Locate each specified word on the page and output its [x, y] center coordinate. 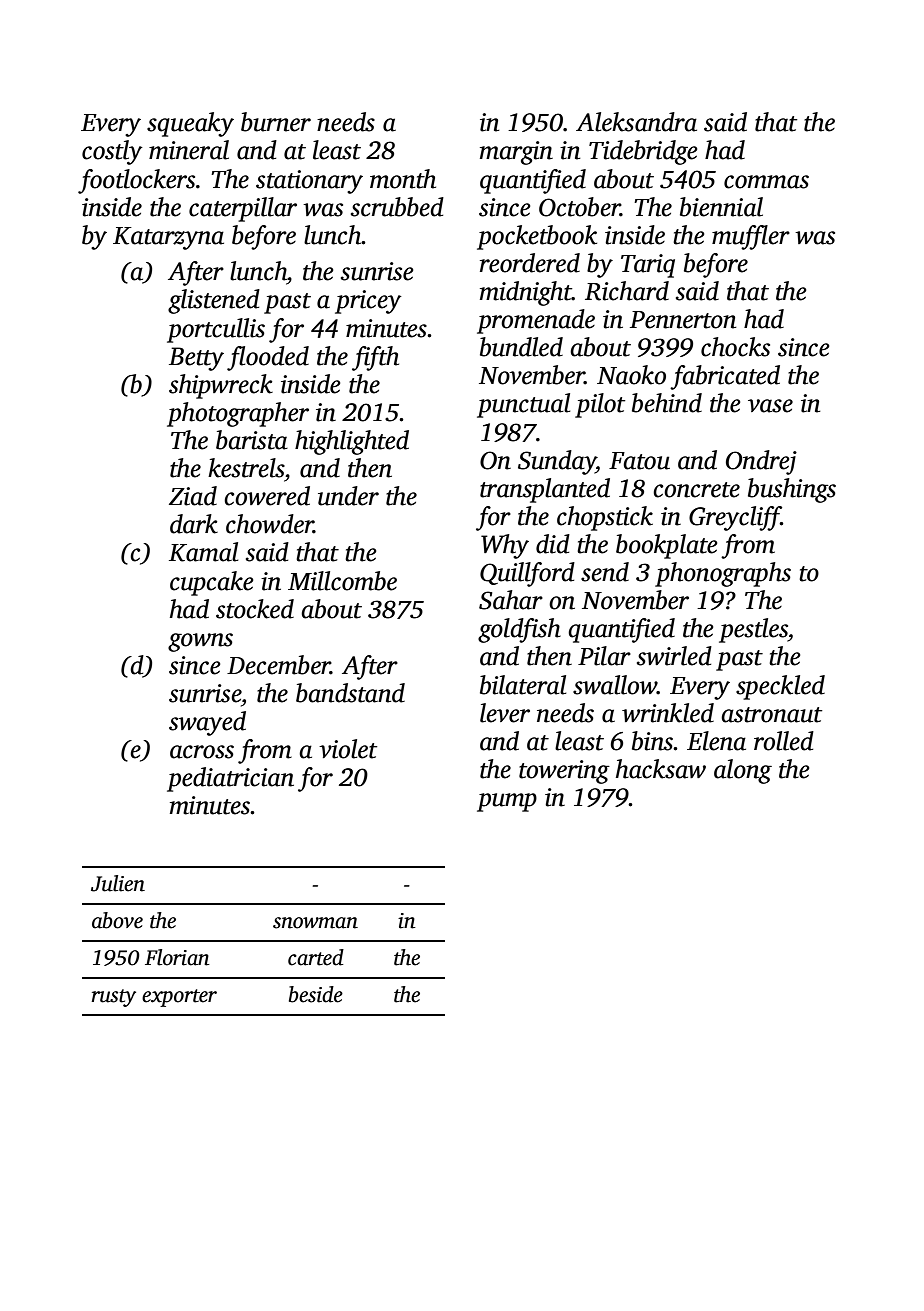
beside [316, 994]
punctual [523, 405]
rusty [113, 998]
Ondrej [761, 462]
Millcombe [342, 581]
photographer [238, 414]
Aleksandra [636, 122]
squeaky [190, 124]
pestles [753, 630]
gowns [200, 642]
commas [766, 182]
